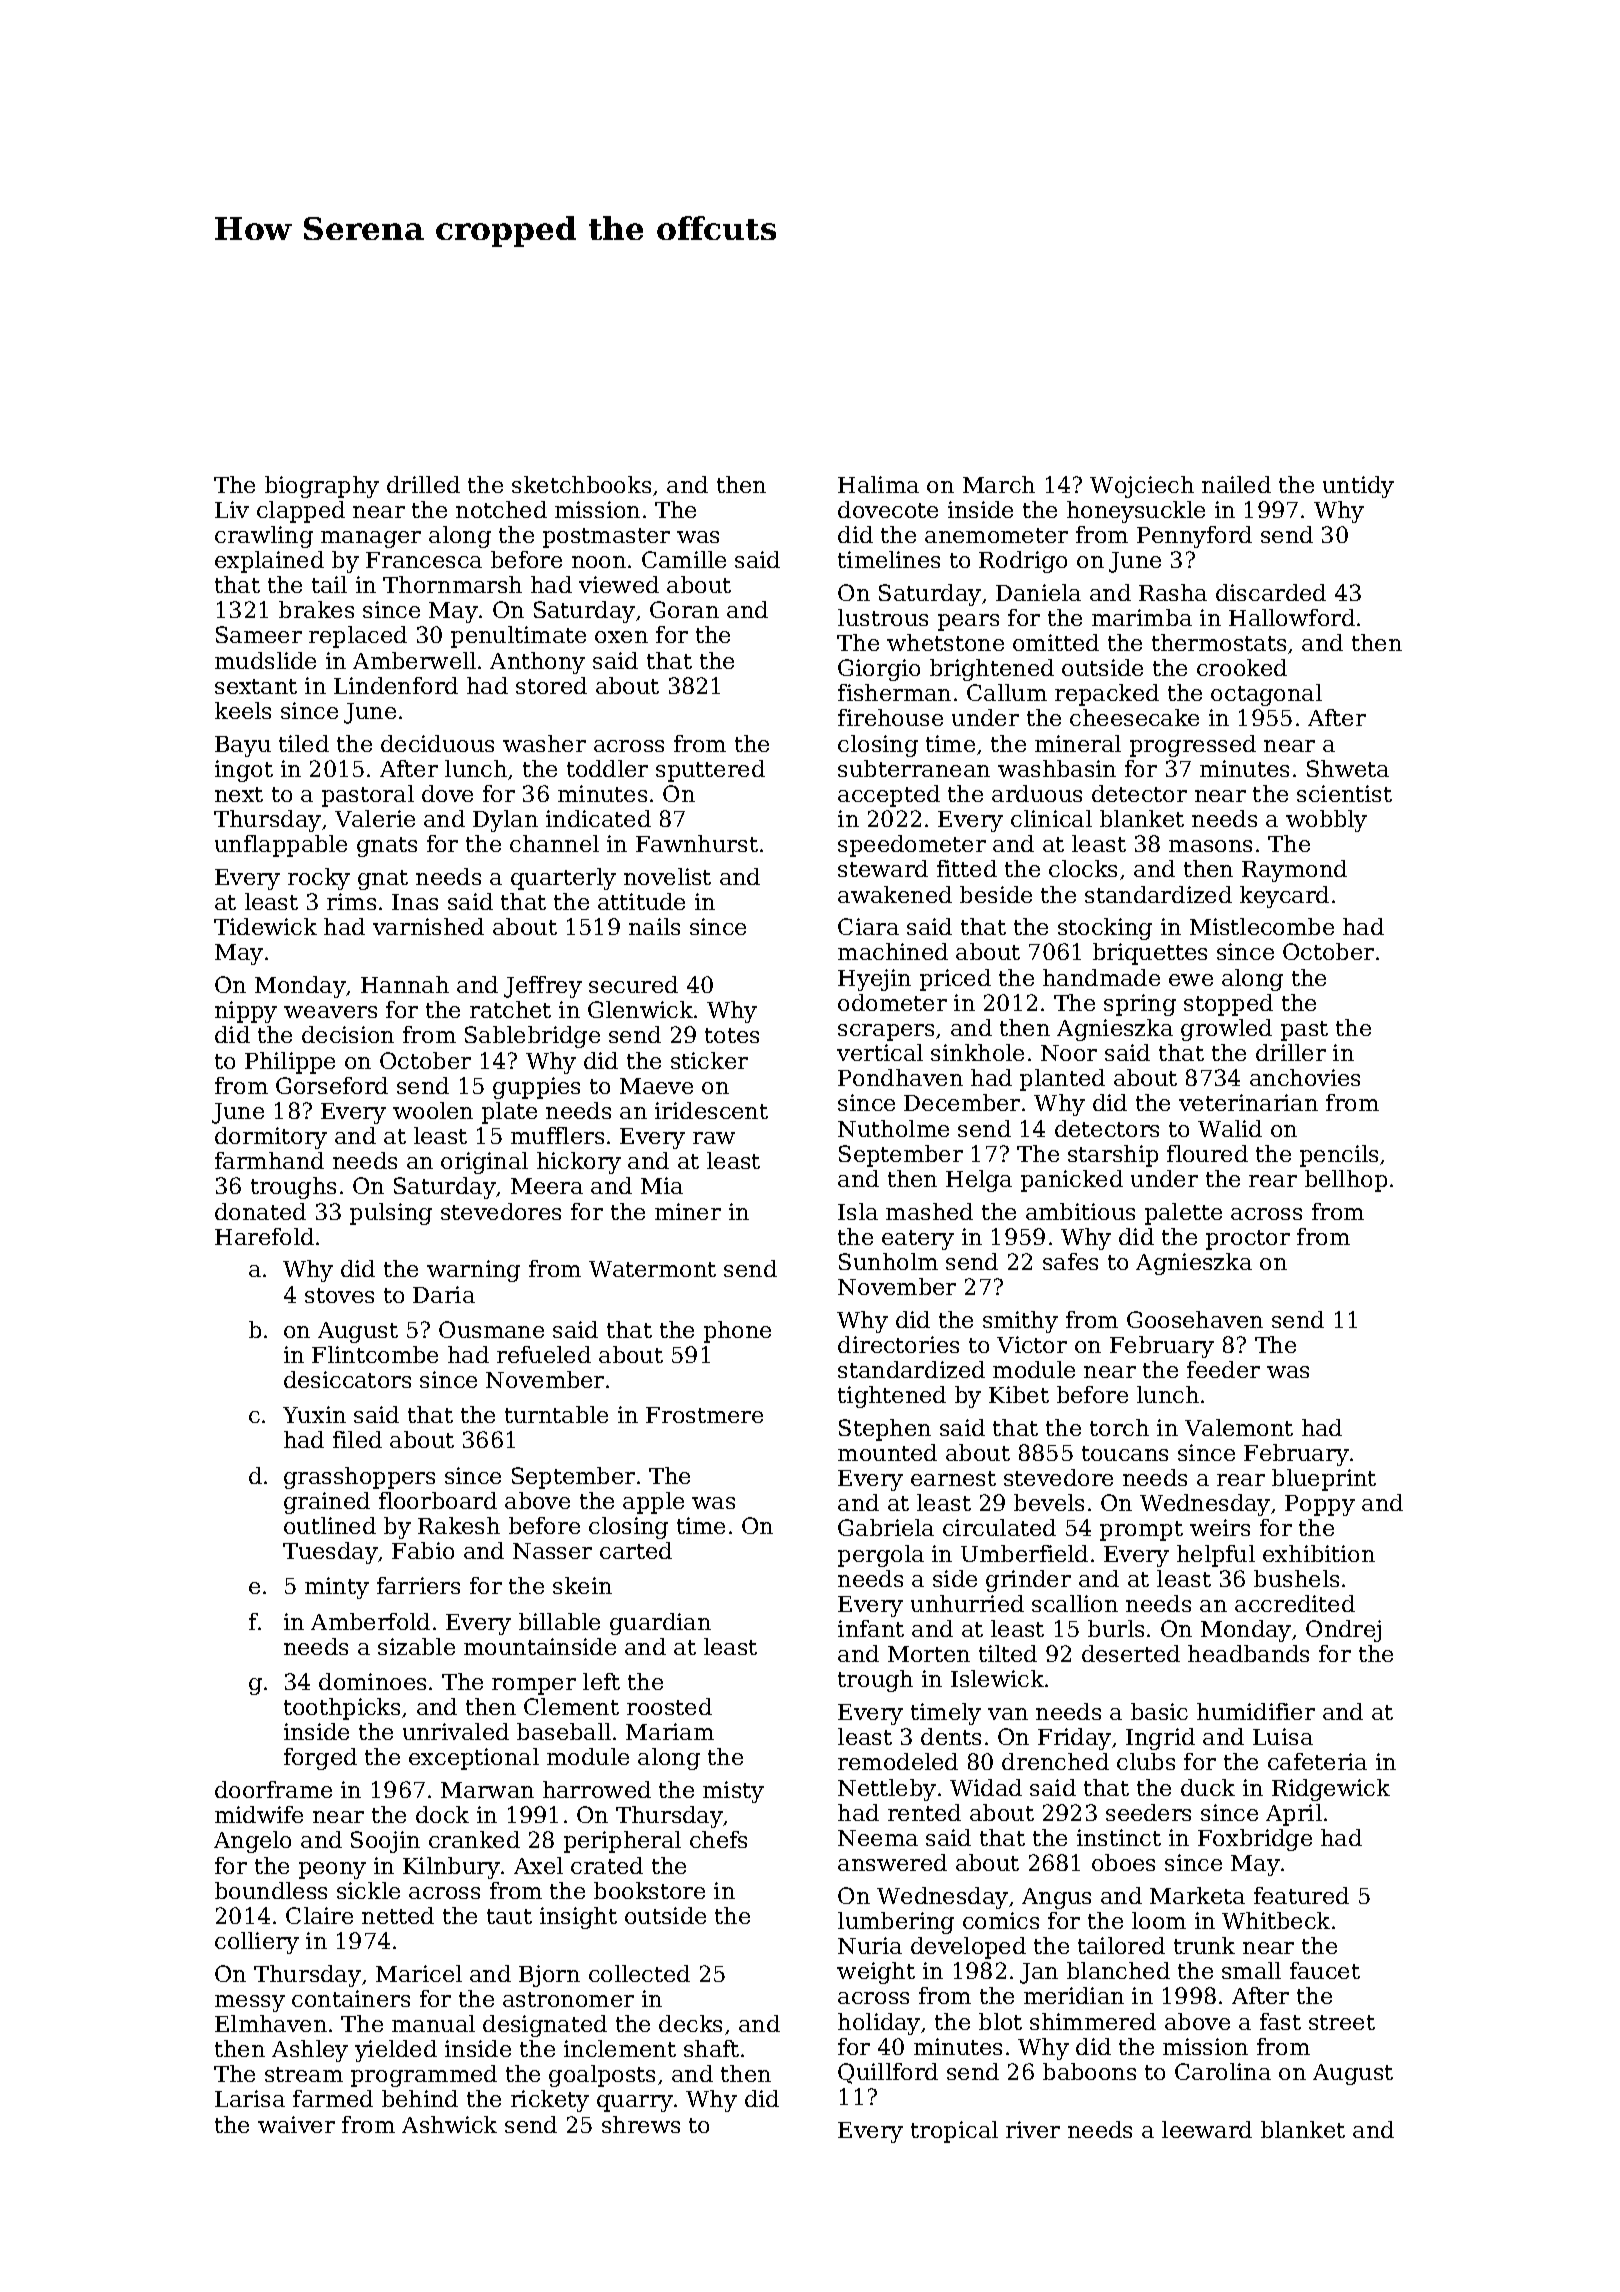  Describe the element at coordinates (296, 2124) in the screenshot. I see `waiver` at that location.
